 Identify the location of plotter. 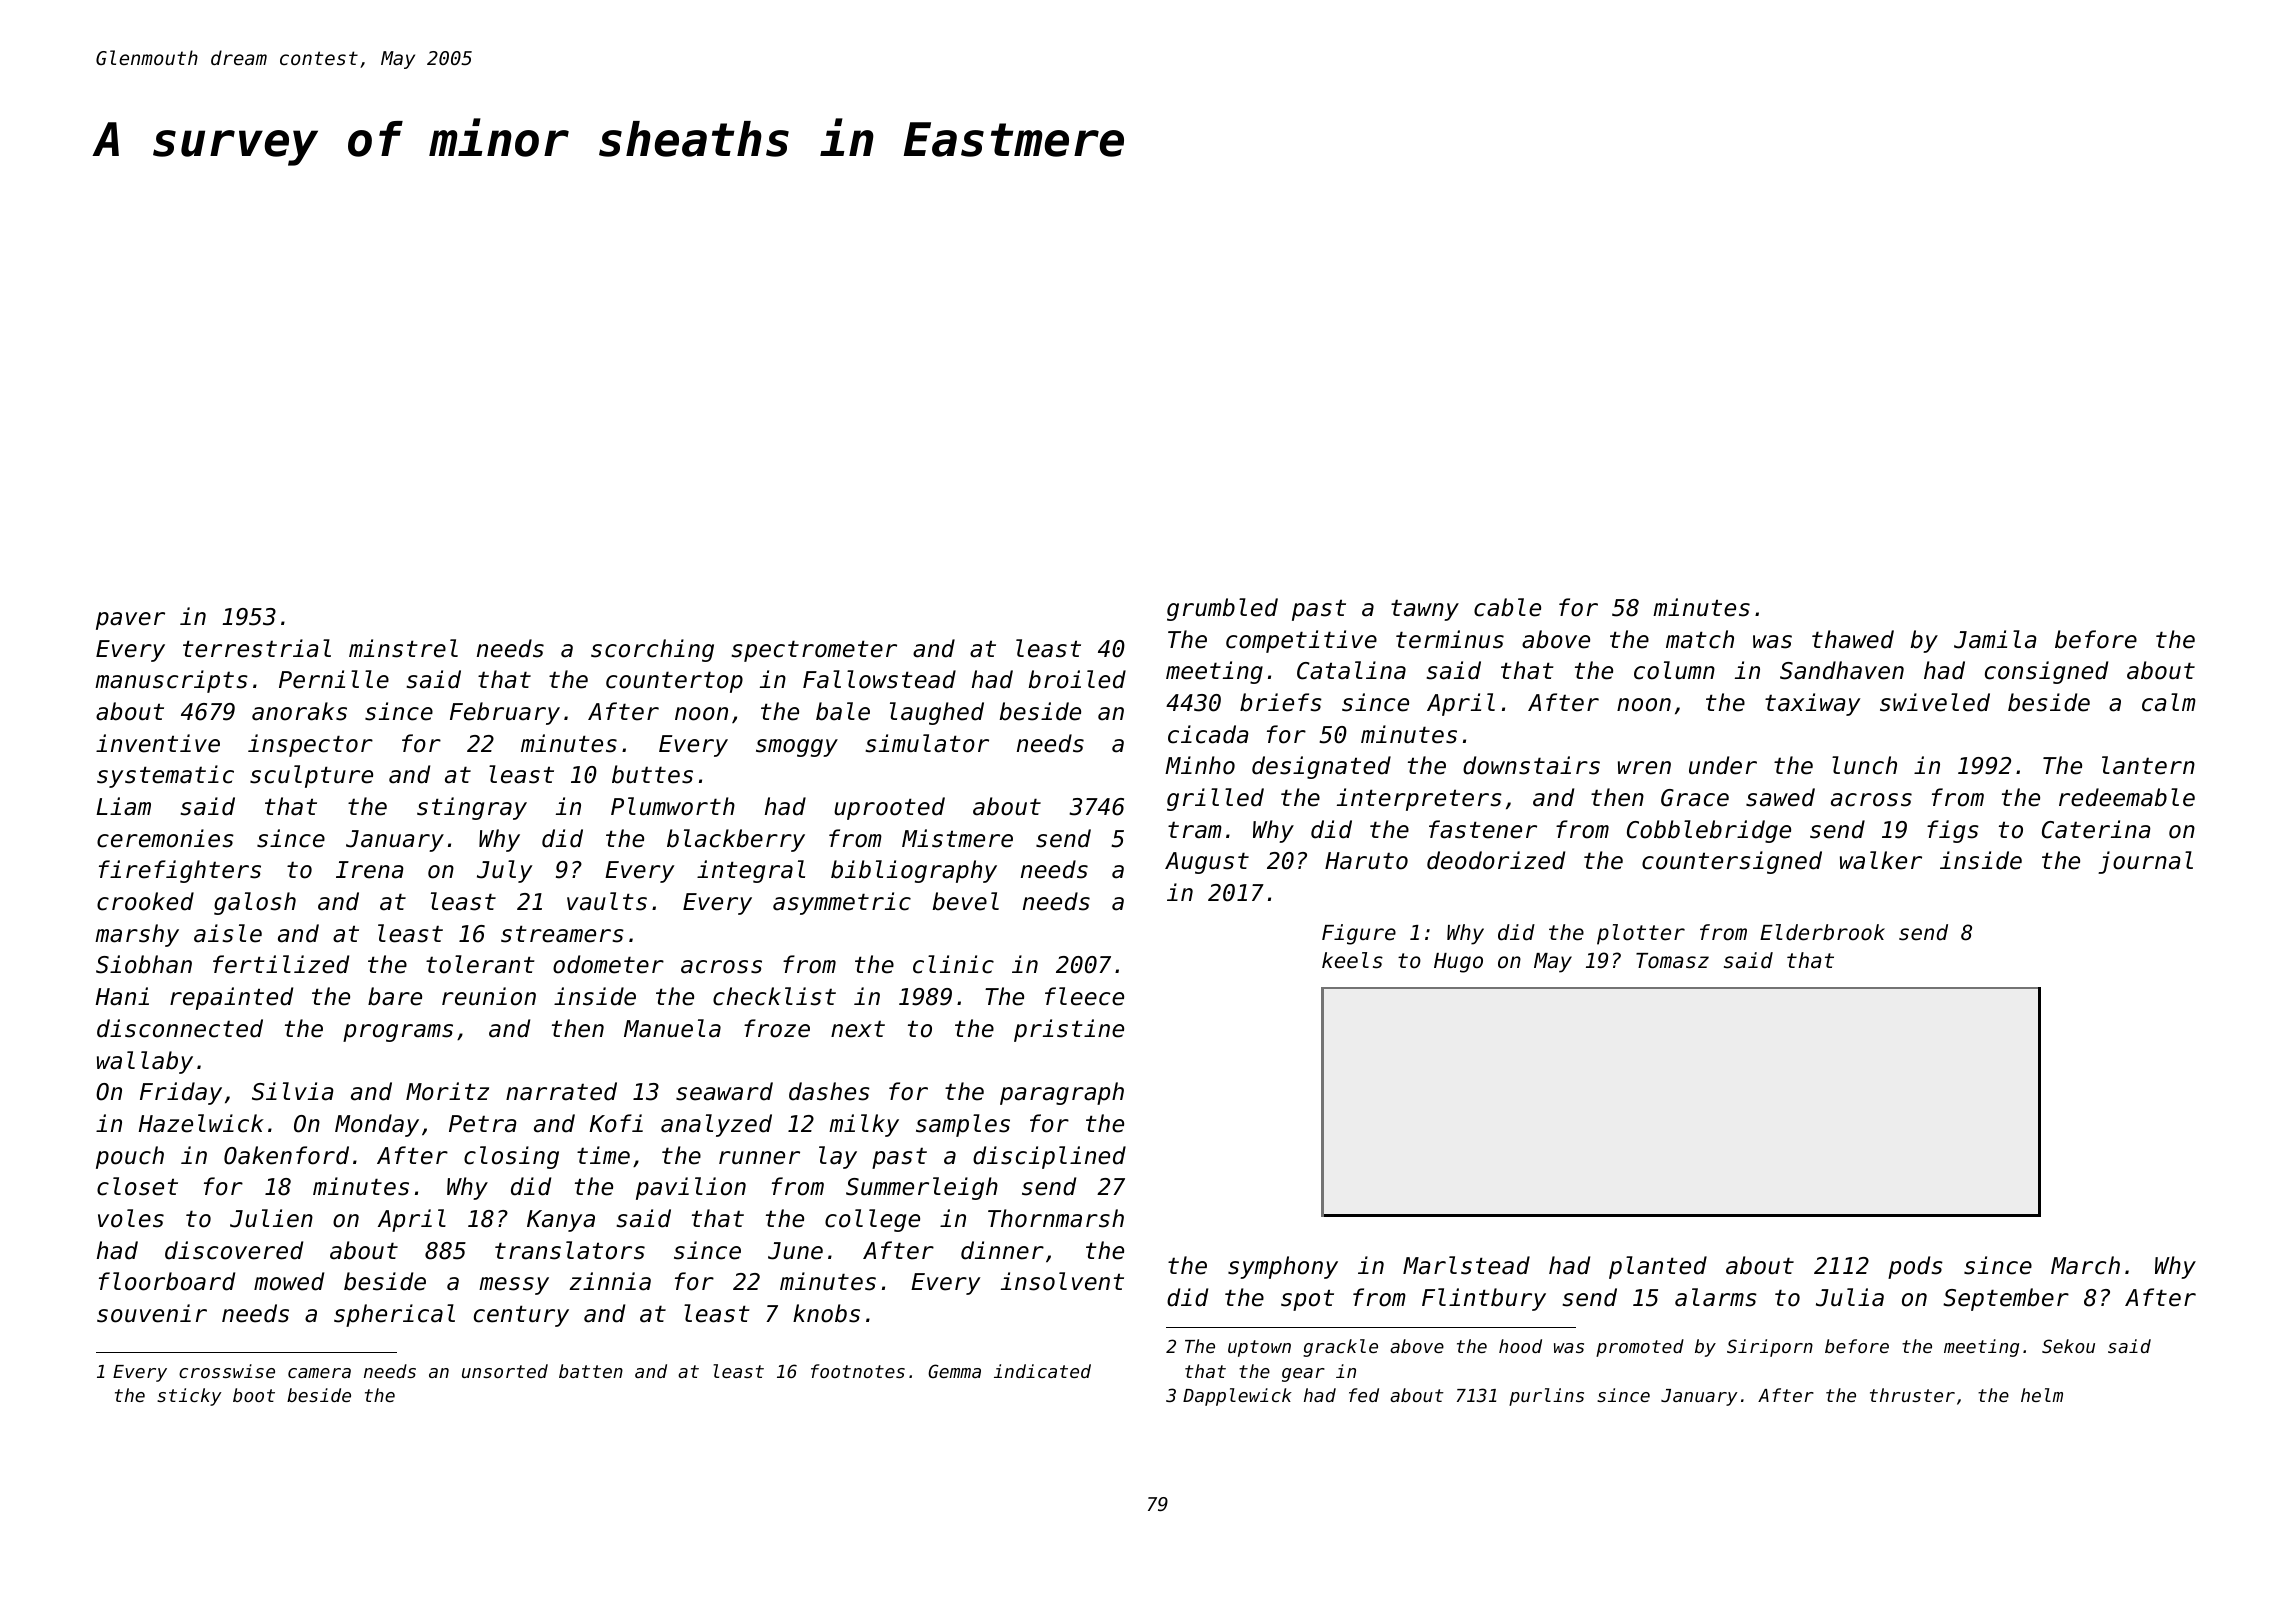
(1641, 934).
